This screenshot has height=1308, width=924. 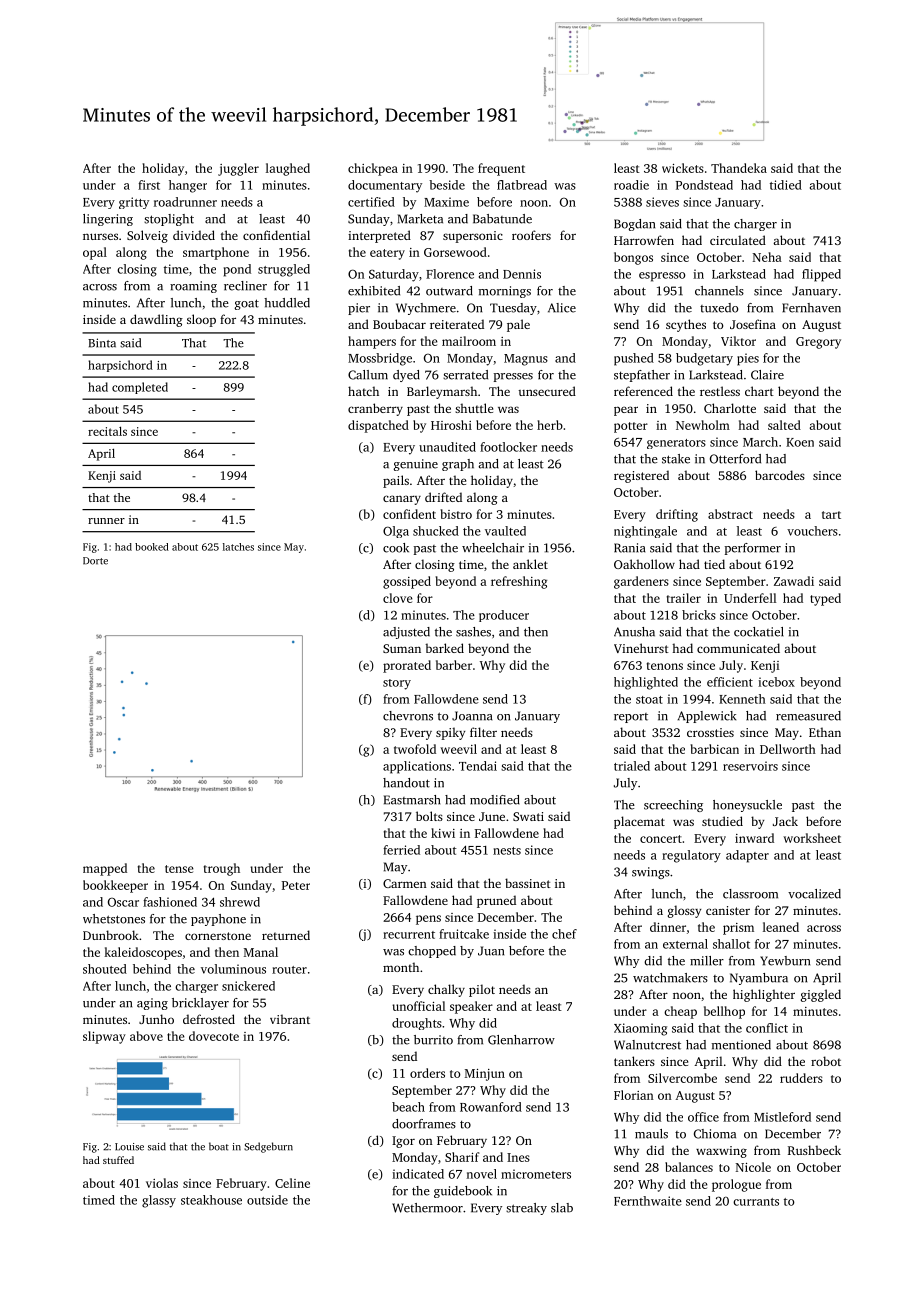 I want to click on unsecured, so click(x=547, y=391).
